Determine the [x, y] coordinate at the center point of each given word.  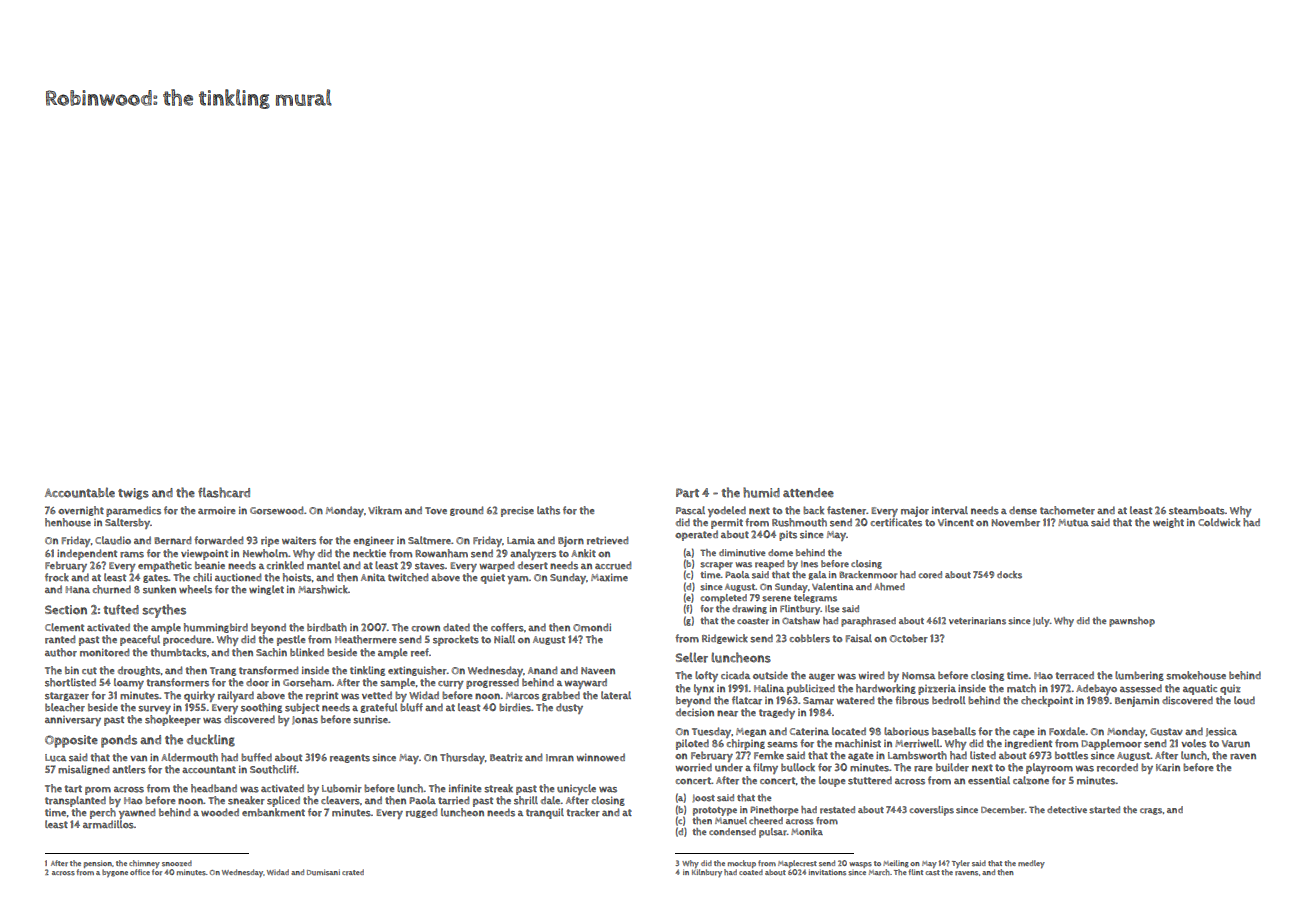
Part [687, 493]
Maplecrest [797, 864]
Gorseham [307, 682]
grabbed [561, 696]
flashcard [224, 492]
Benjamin [1137, 702]
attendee [808, 492]
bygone [115, 873]
